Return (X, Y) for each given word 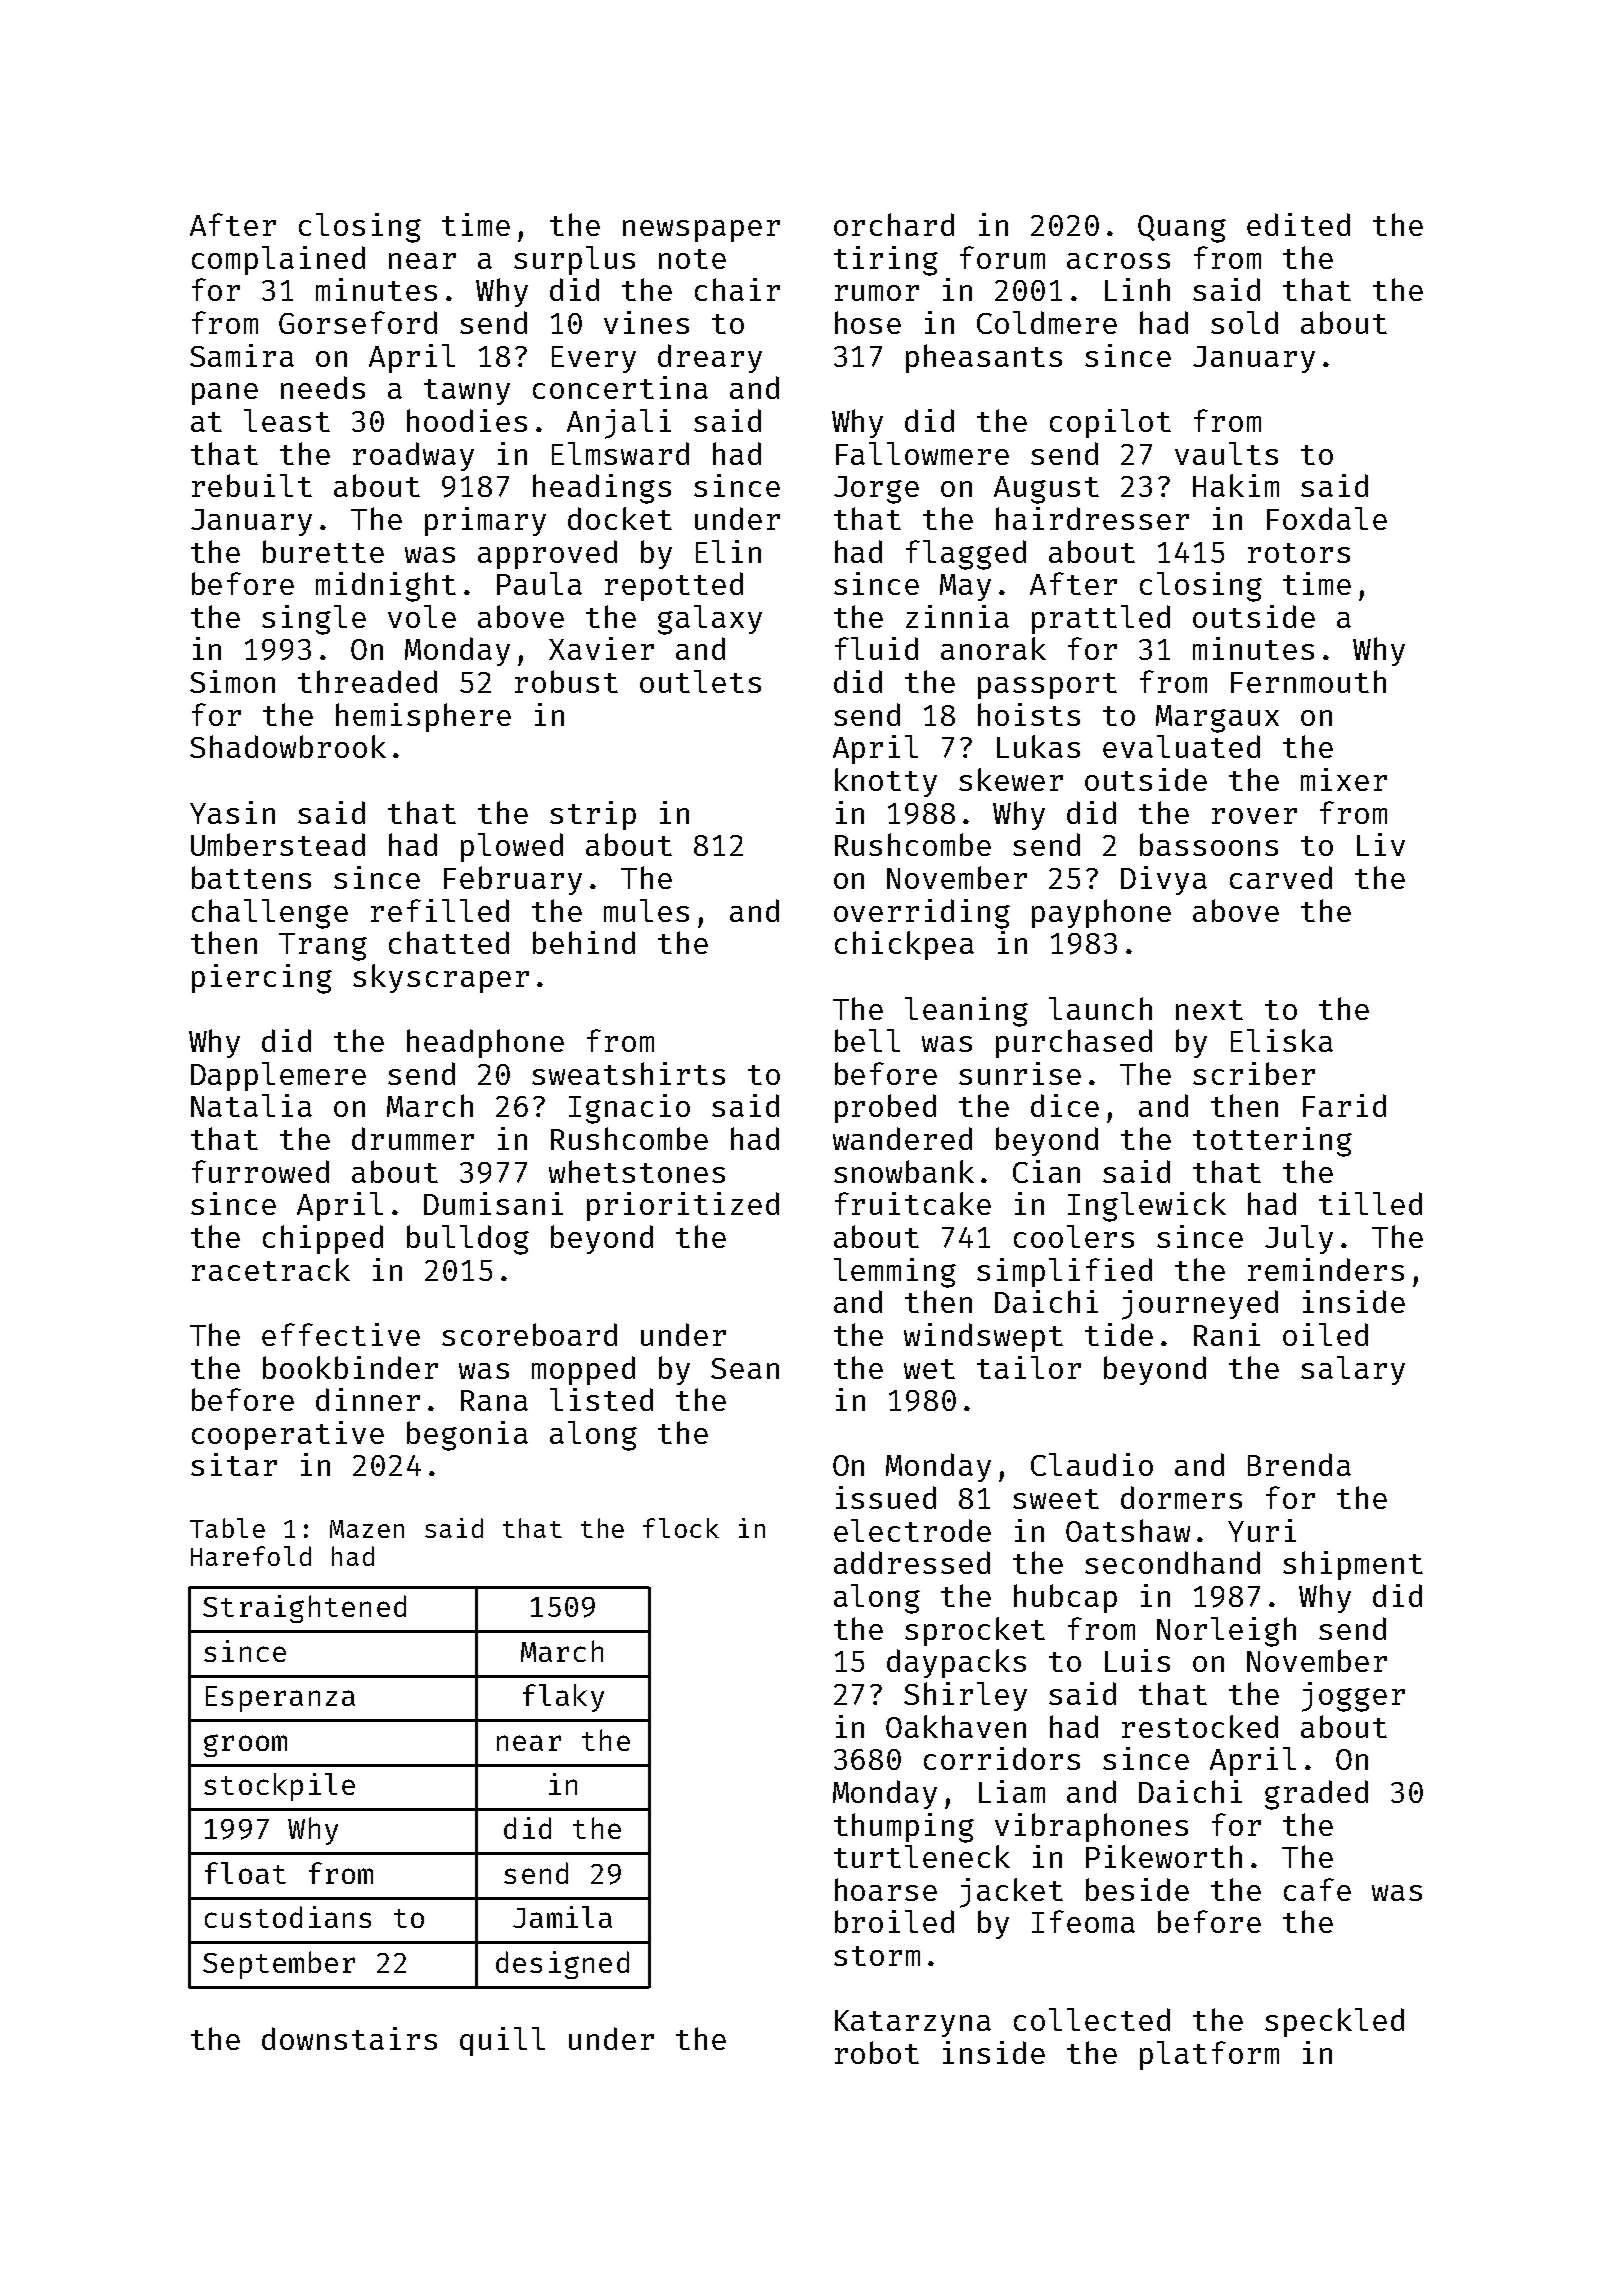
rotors (1299, 553)
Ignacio (629, 1109)
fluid (876, 648)
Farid (1344, 1105)
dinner (368, 1399)
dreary (710, 358)
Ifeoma (1083, 1921)
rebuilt (252, 485)
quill (502, 2041)
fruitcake (913, 1203)
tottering (1272, 1142)
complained (278, 260)
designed (562, 1965)
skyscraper (441, 978)
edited (1298, 224)
